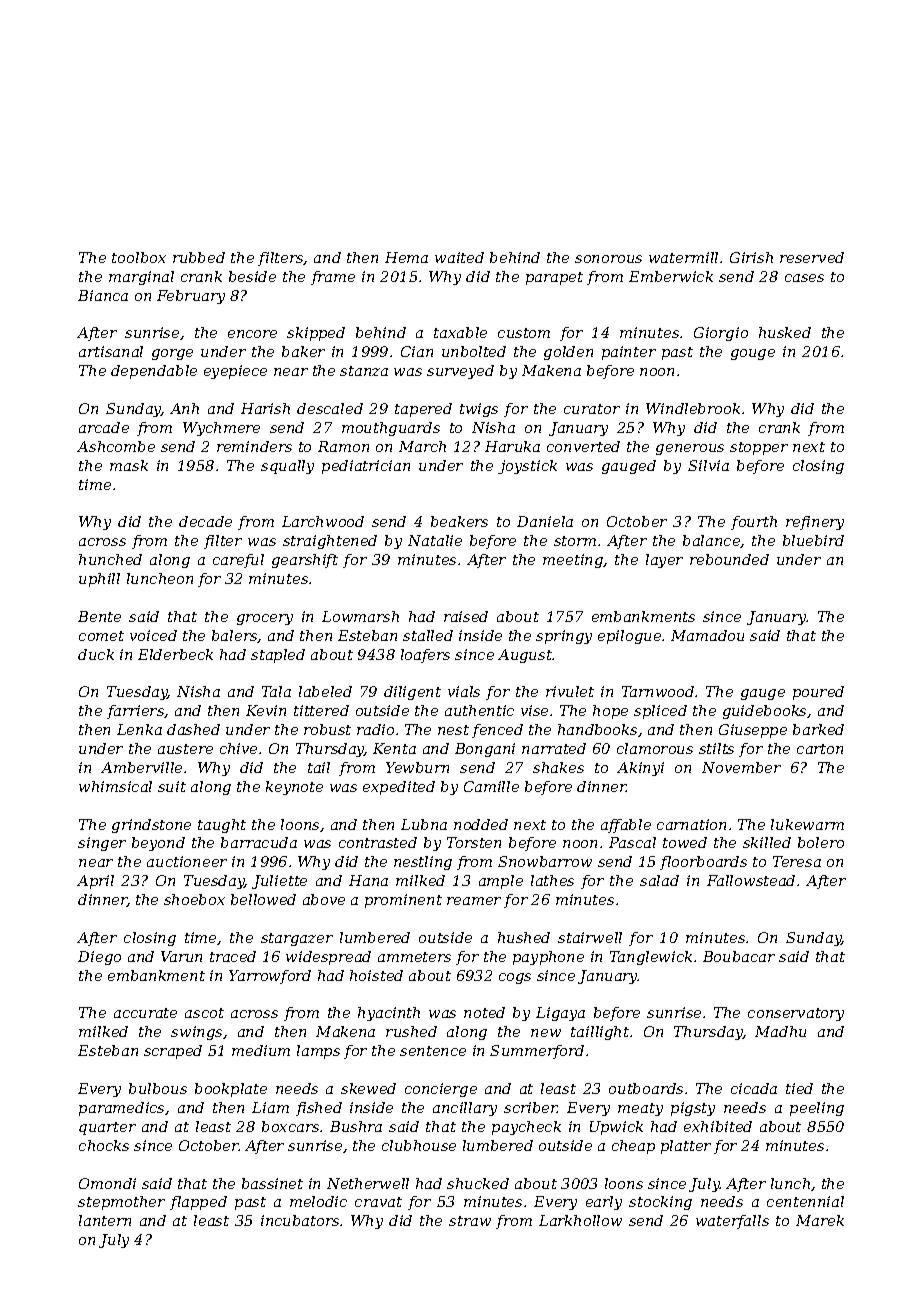  Describe the element at coordinates (780, 1031) in the screenshot. I see `Madhu` at that location.
